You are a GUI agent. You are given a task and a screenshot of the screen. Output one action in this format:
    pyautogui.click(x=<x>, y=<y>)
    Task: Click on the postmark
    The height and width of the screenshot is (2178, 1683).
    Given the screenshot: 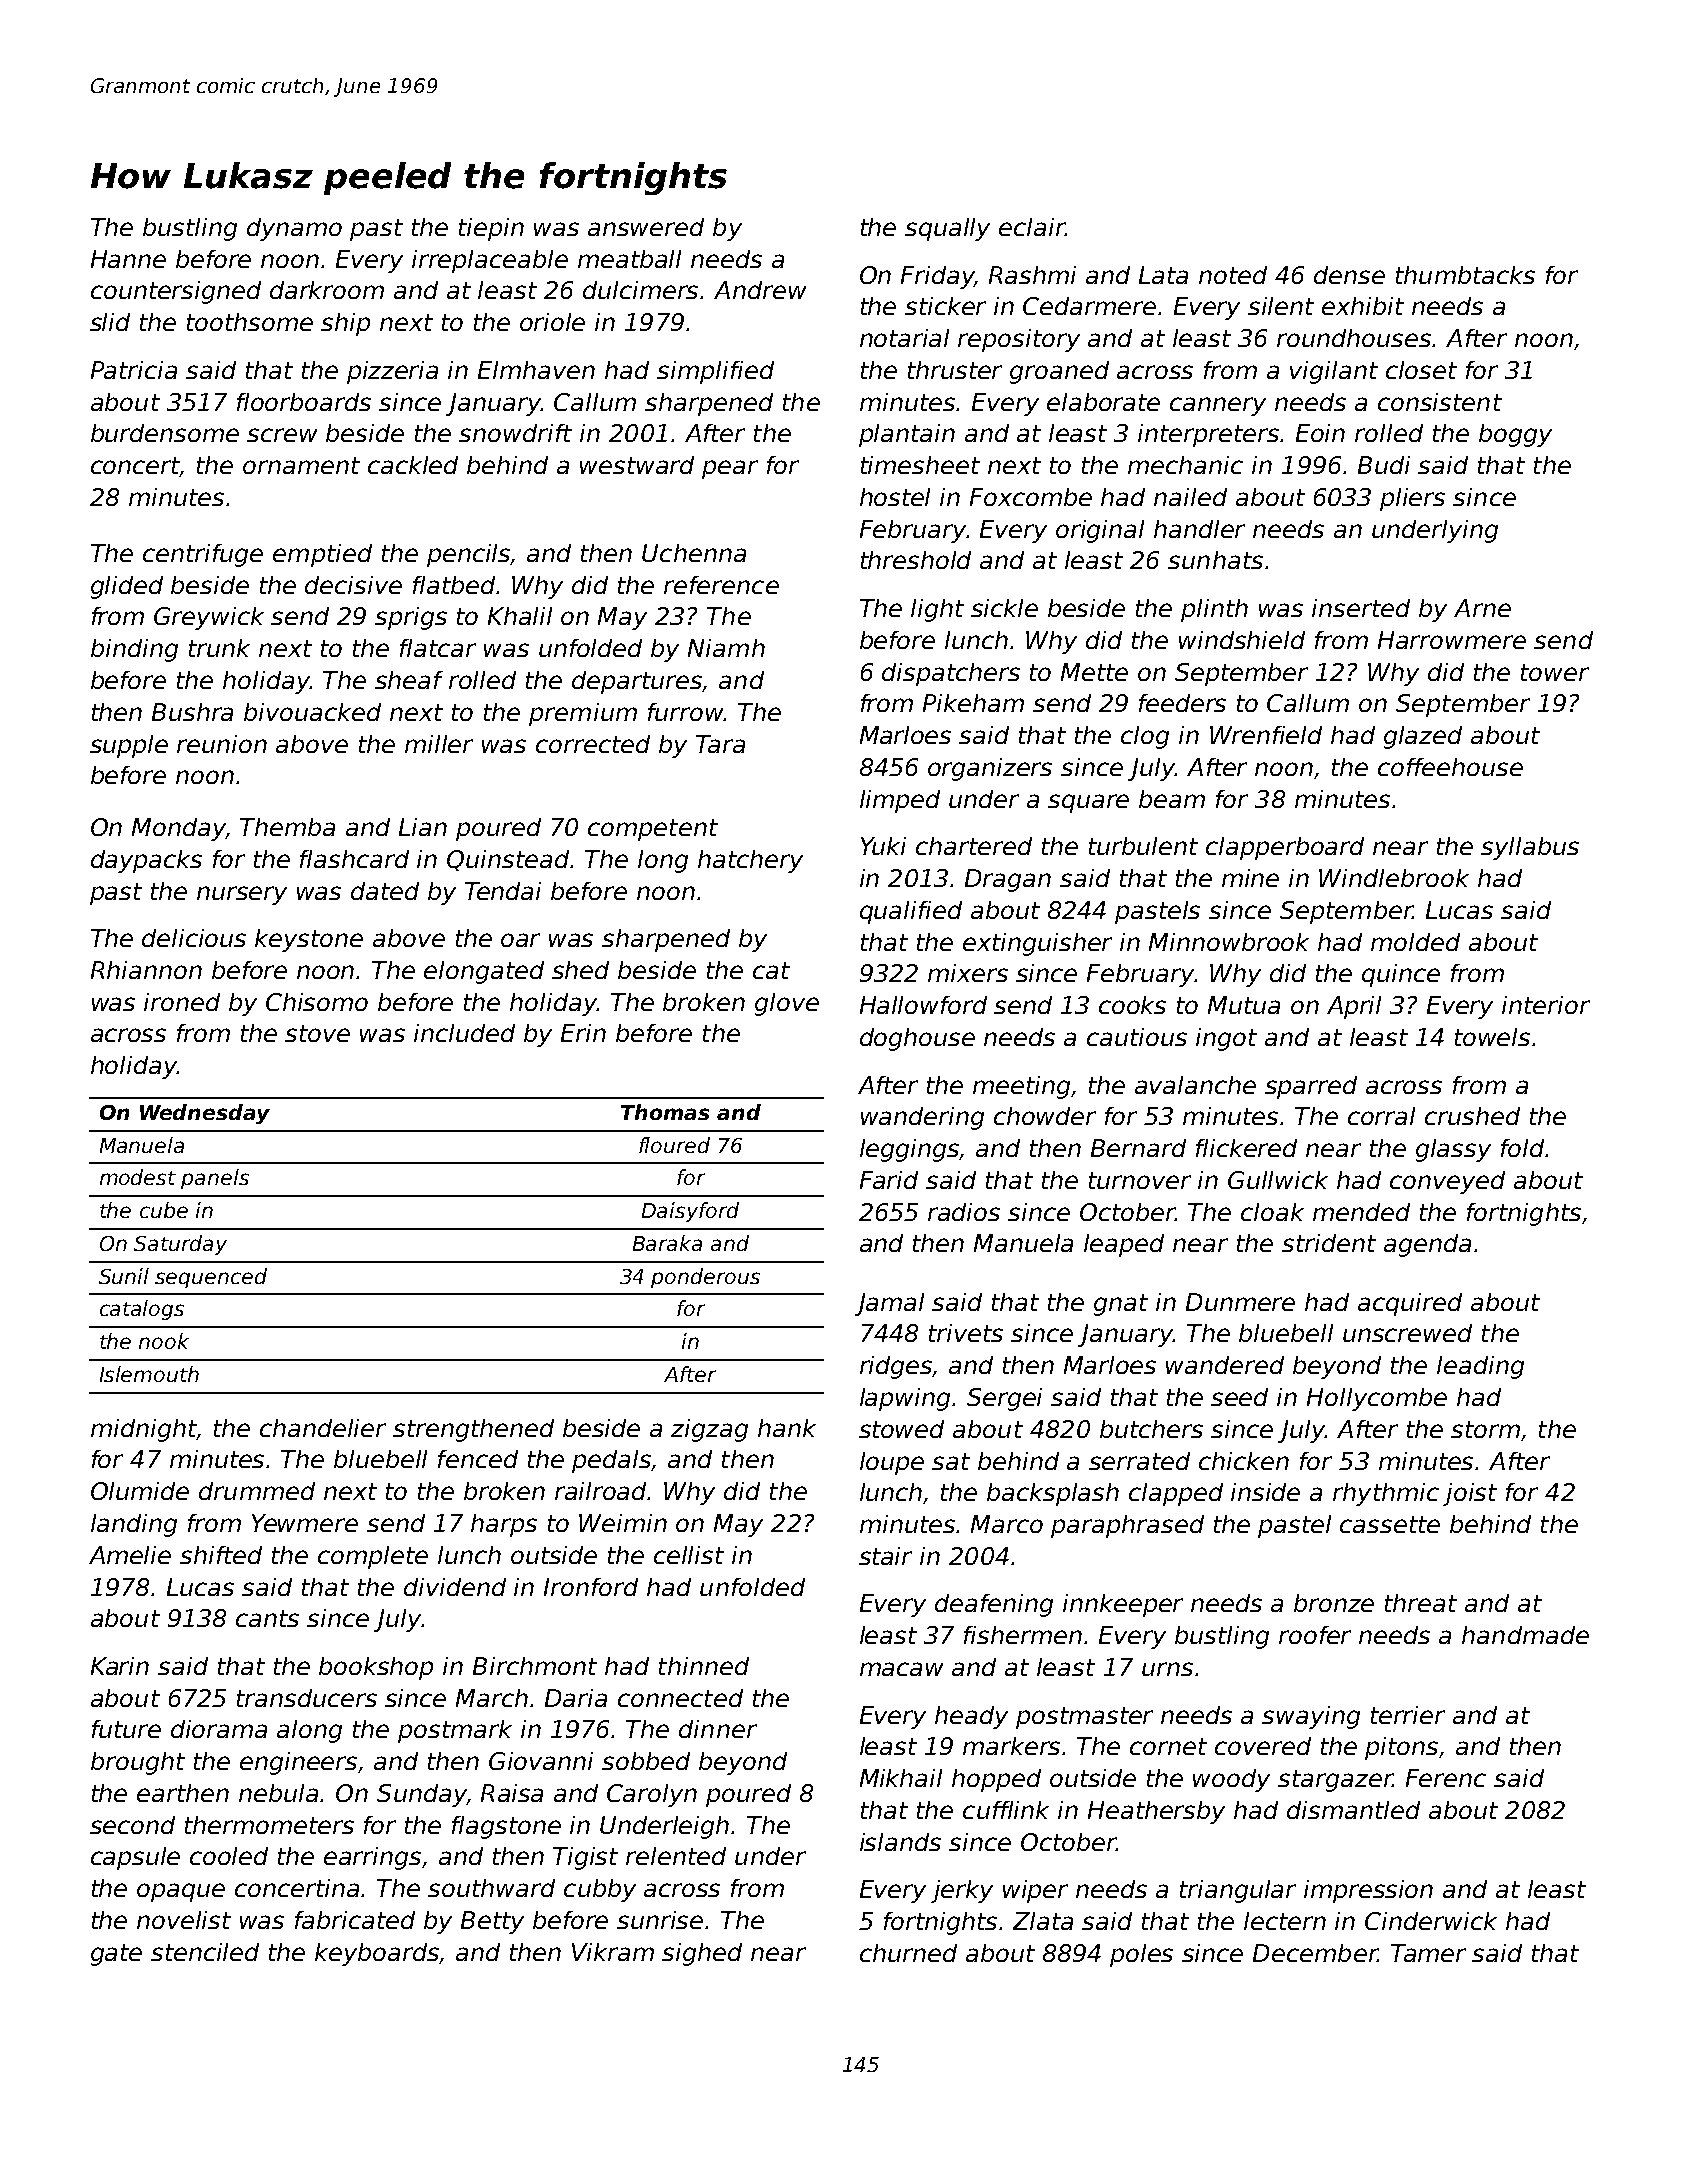 What is the action you would take?
    pyautogui.click(x=455, y=1731)
